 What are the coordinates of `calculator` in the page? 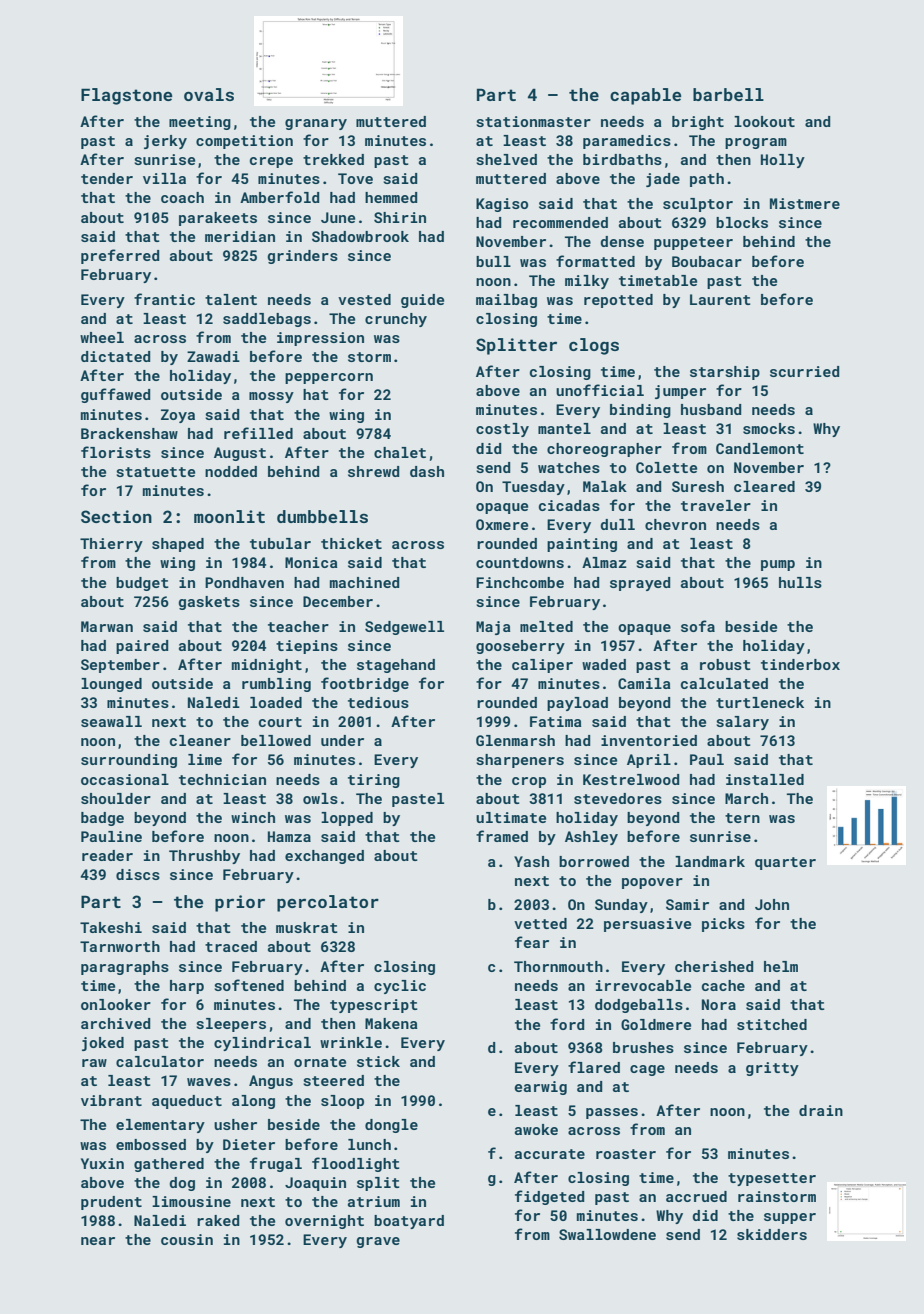 It's located at (160, 1061).
